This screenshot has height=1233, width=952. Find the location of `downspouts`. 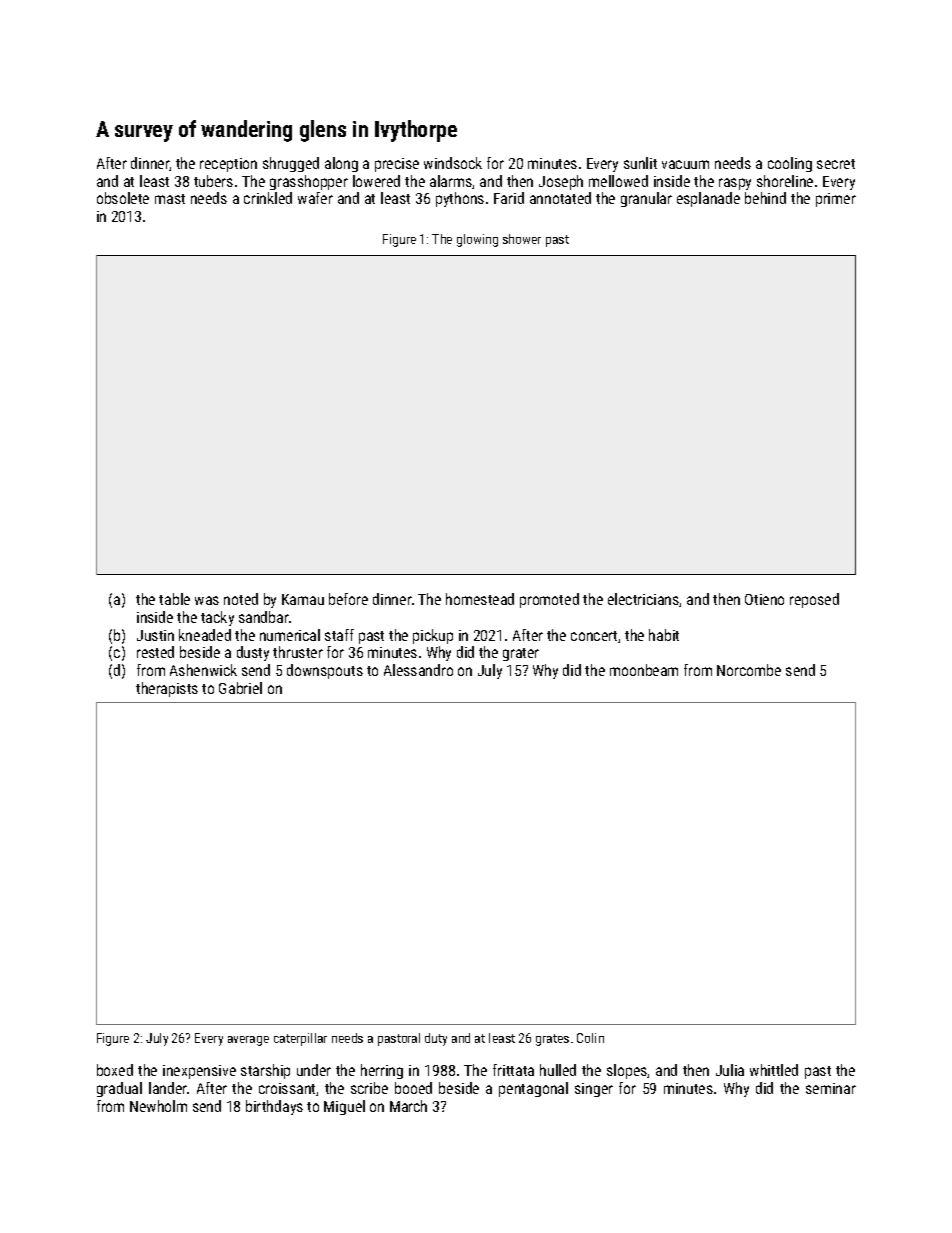

downspouts is located at coordinates (325, 671).
